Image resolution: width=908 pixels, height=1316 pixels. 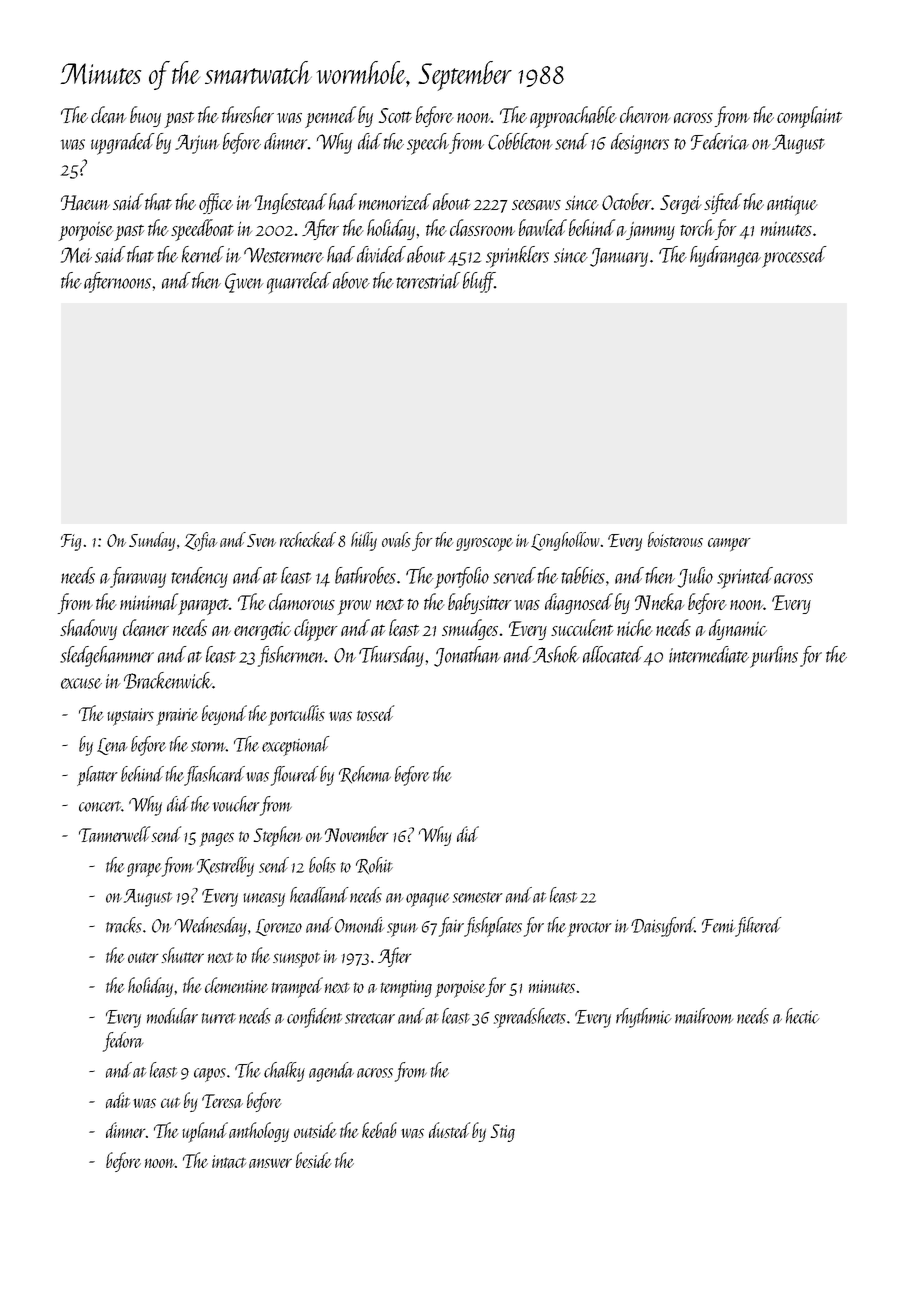 I want to click on Haeun, so click(x=85, y=202).
